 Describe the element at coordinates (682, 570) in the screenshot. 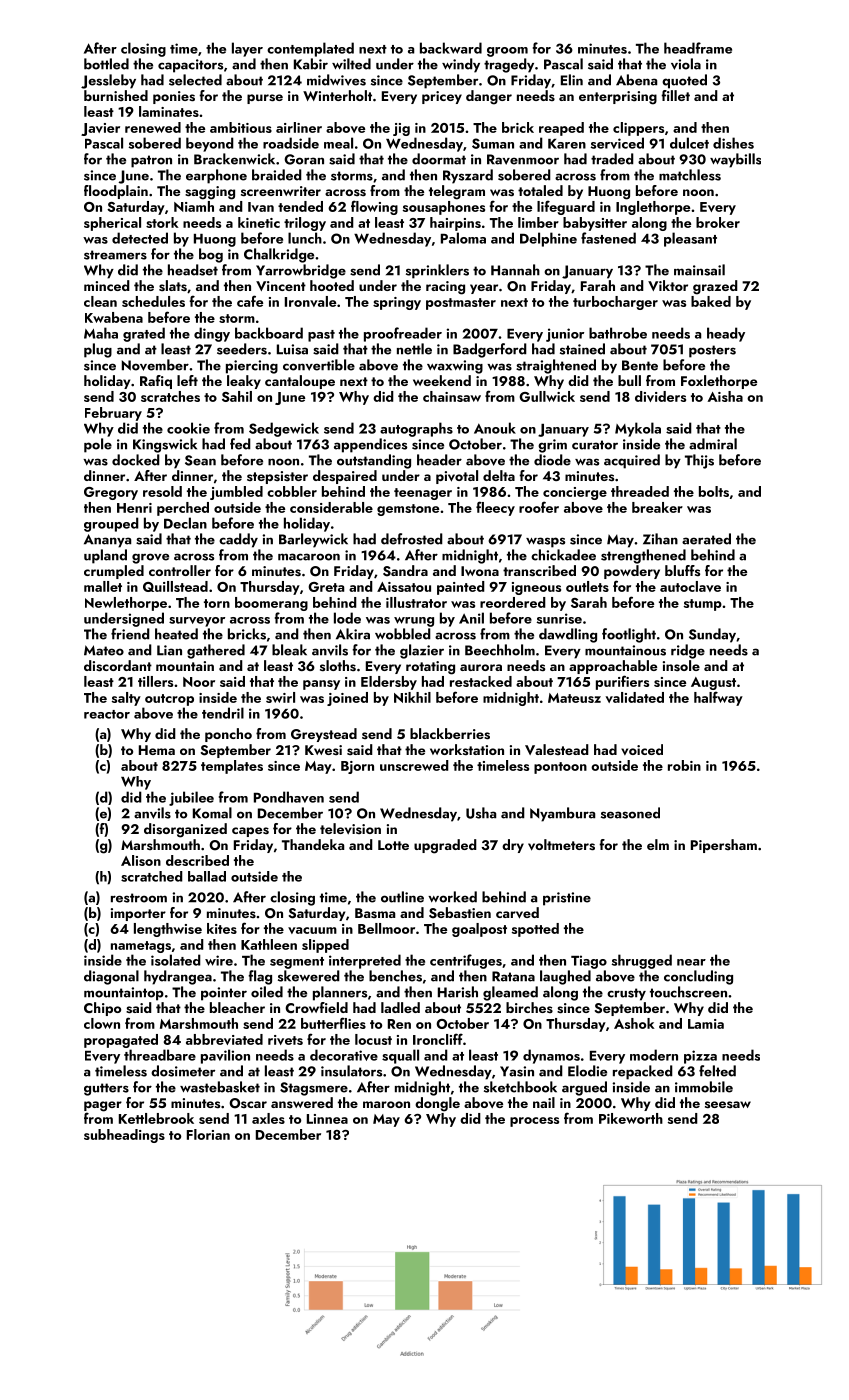

I see `bluffs` at that location.
